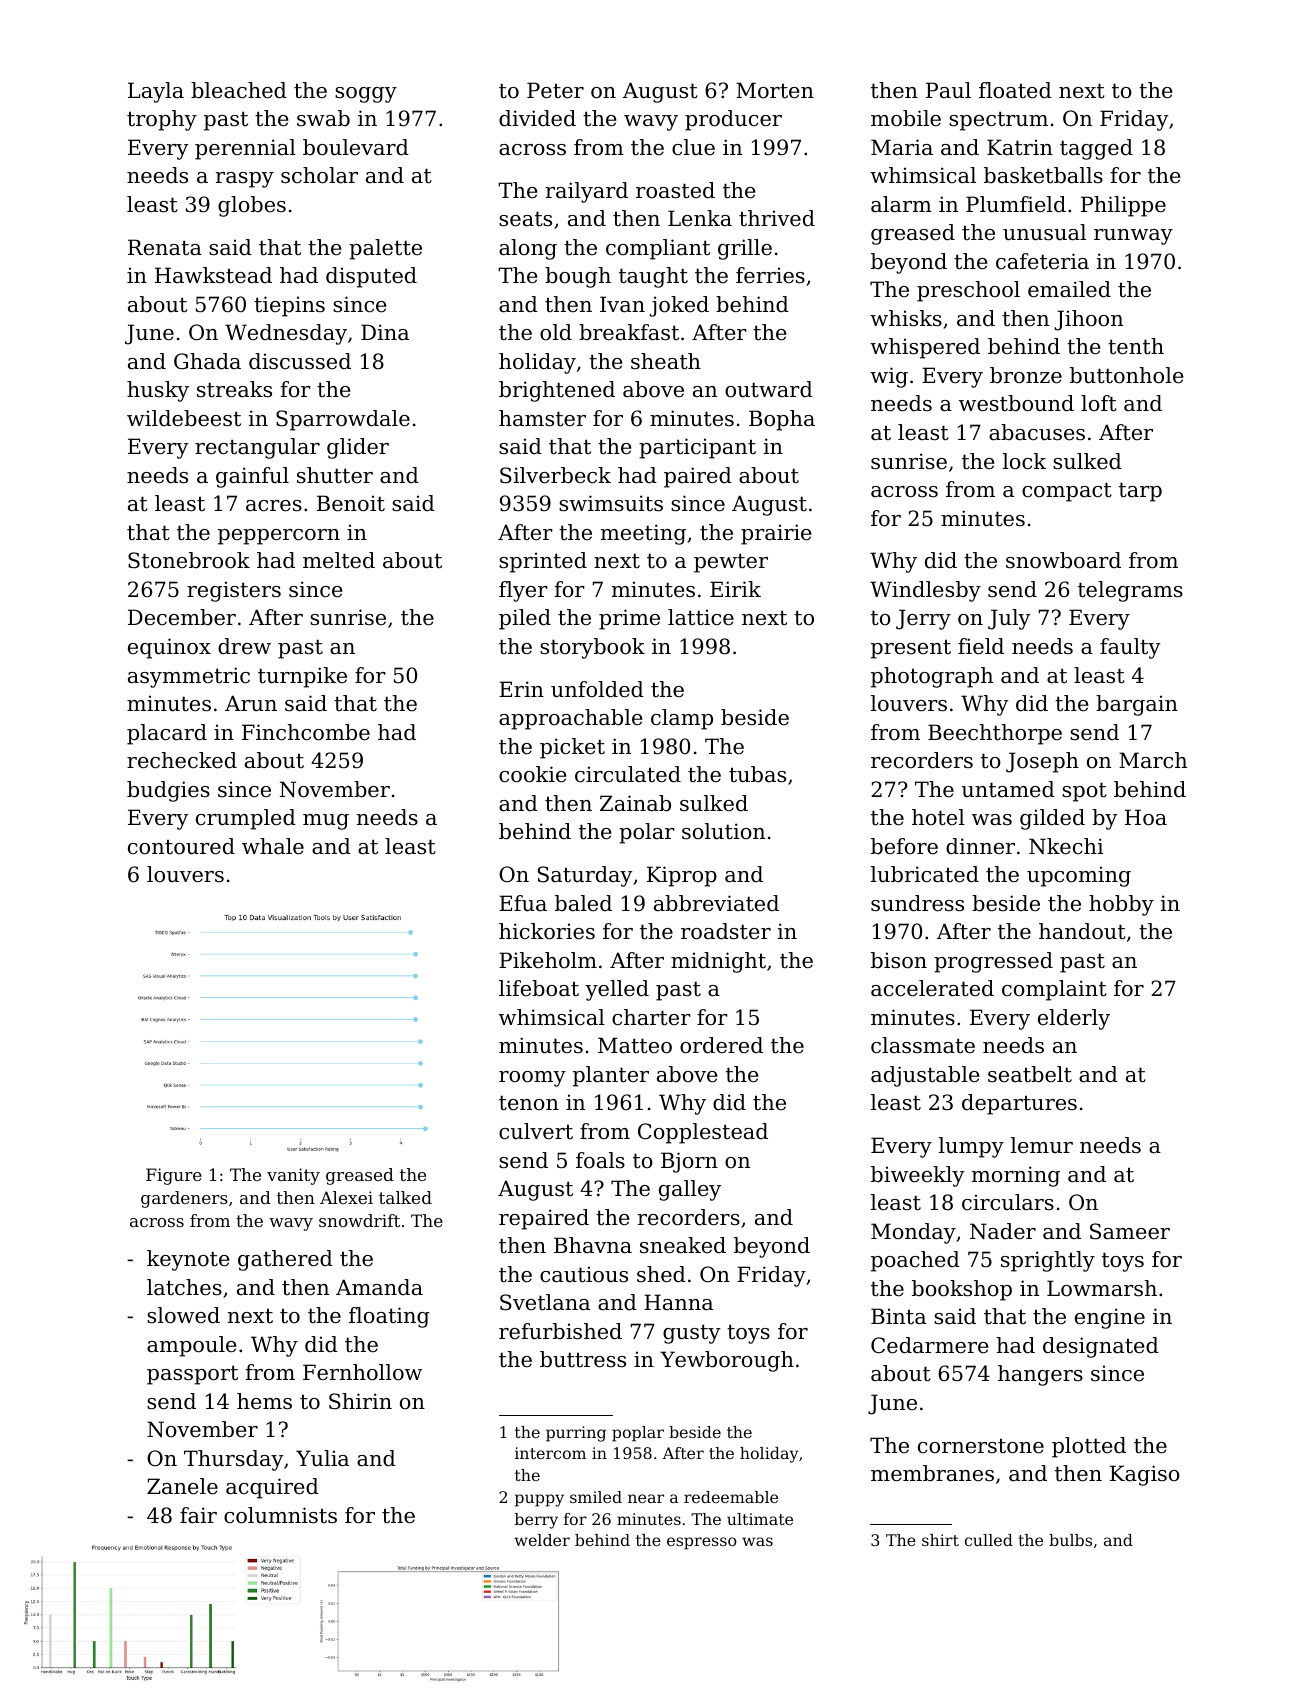 This screenshot has height=1704, width=1316. Describe the element at coordinates (1127, 375) in the screenshot. I see `buttonhole` at that location.
